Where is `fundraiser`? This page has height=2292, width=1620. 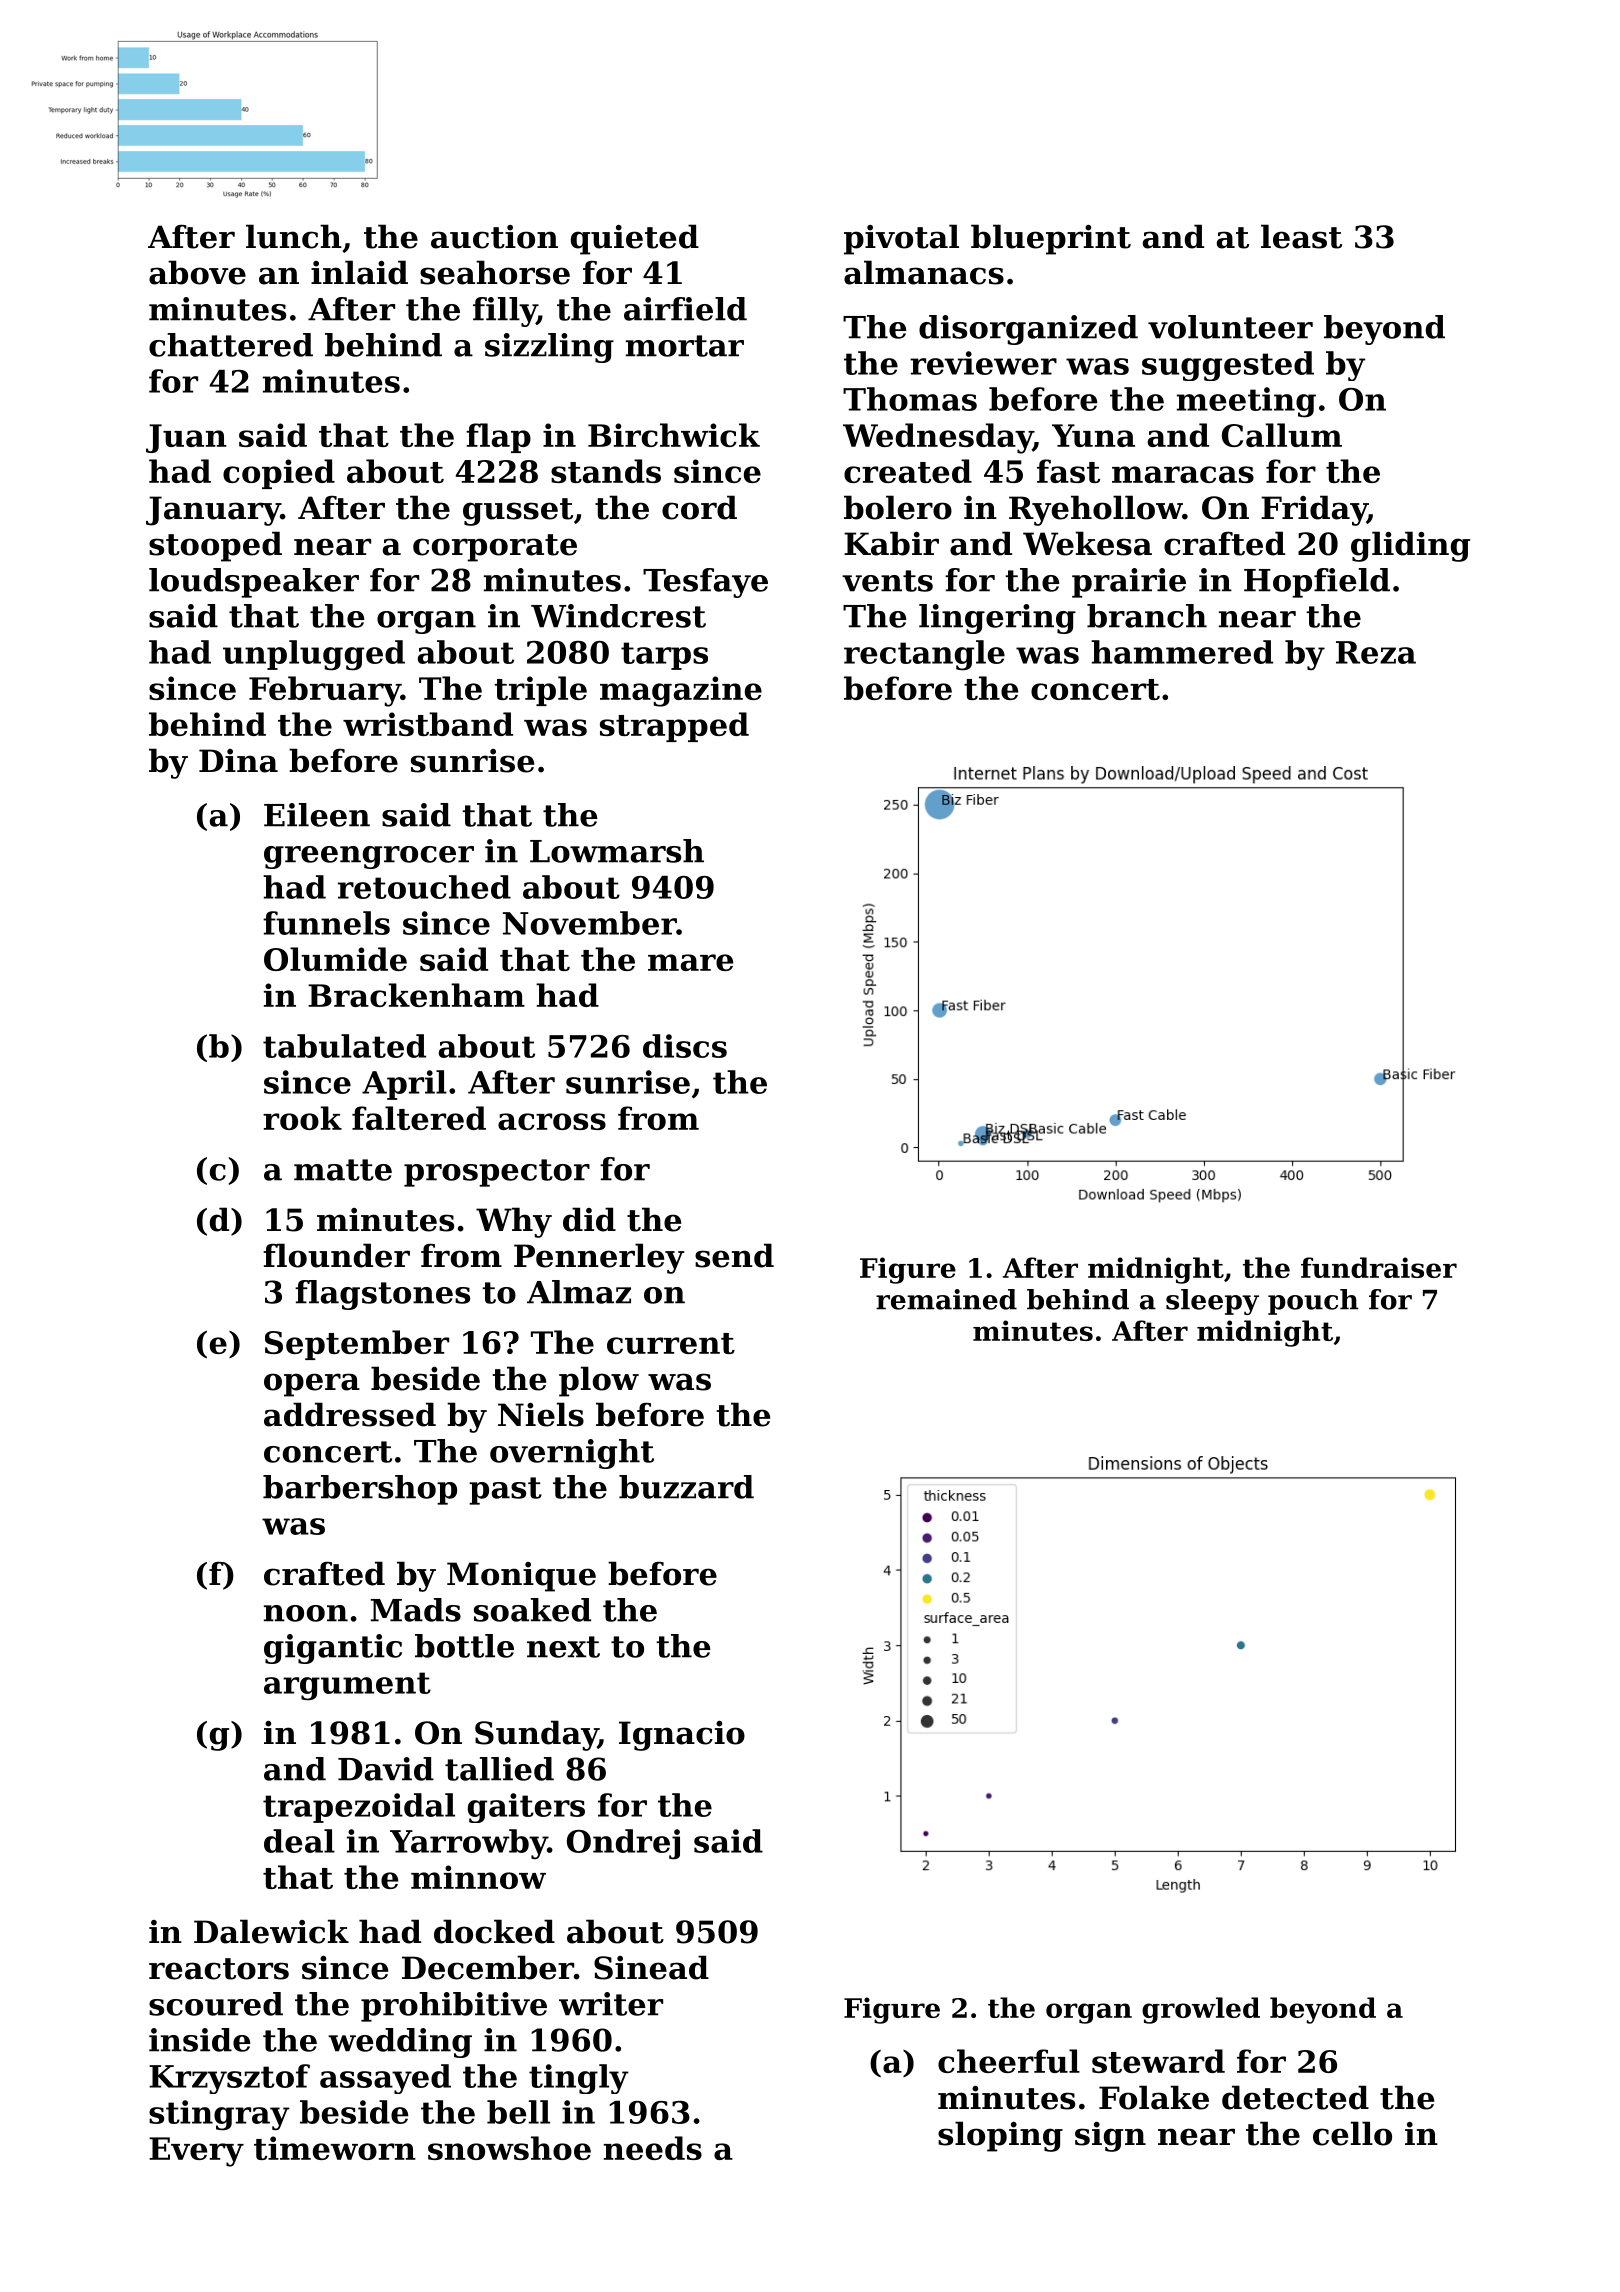 fundraiser is located at coordinates (1379, 1267).
